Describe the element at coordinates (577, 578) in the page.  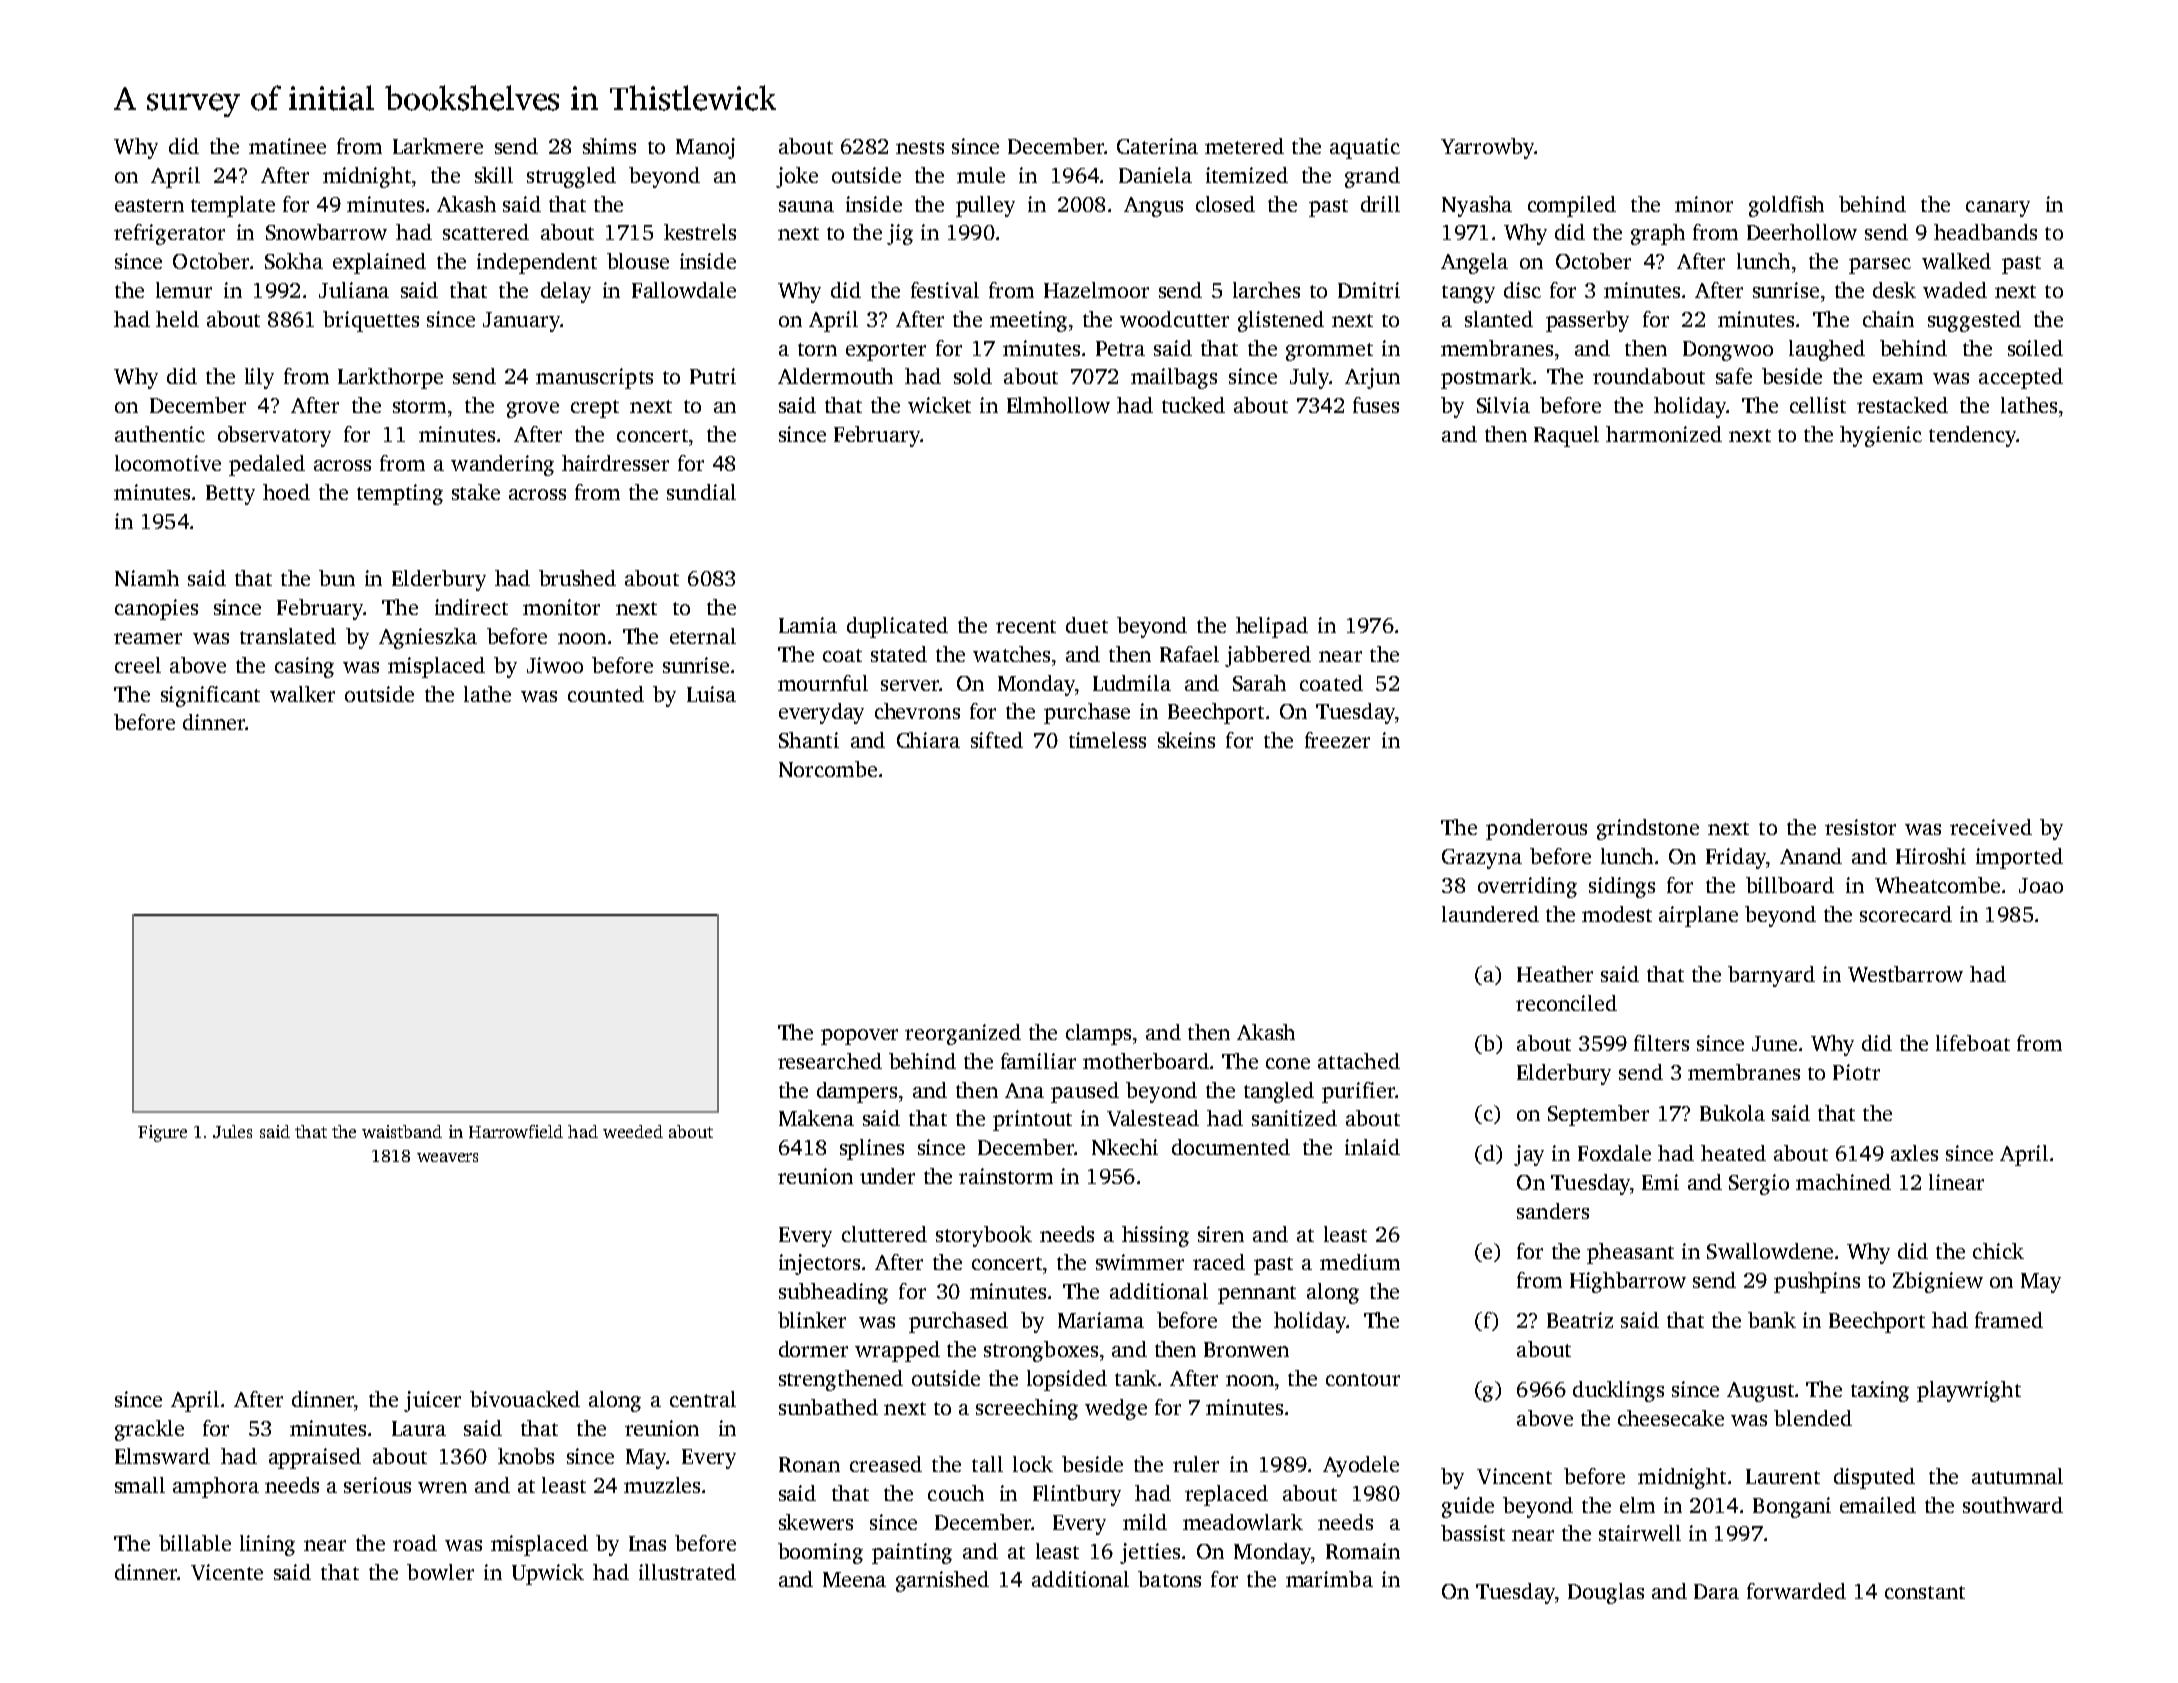
I see `brushed` at that location.
